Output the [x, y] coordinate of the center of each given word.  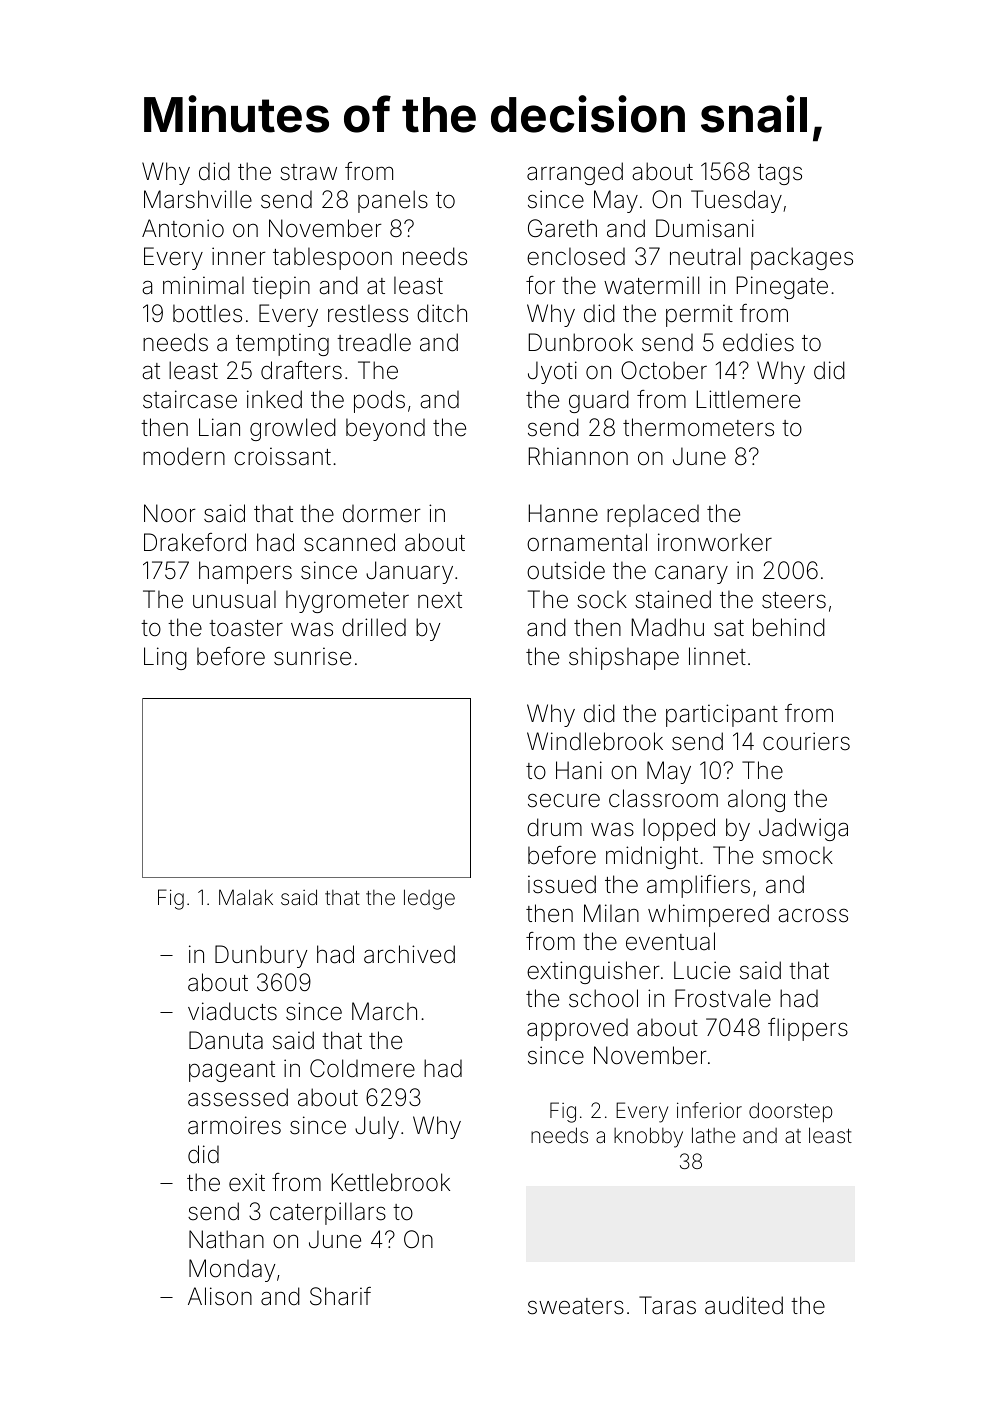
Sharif [340, 1296]
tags [780, 174]
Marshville [198, 199]
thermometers [698, 427]
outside [566, 570]
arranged [575, 173]
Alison [220, 1296]
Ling [165, 658]
